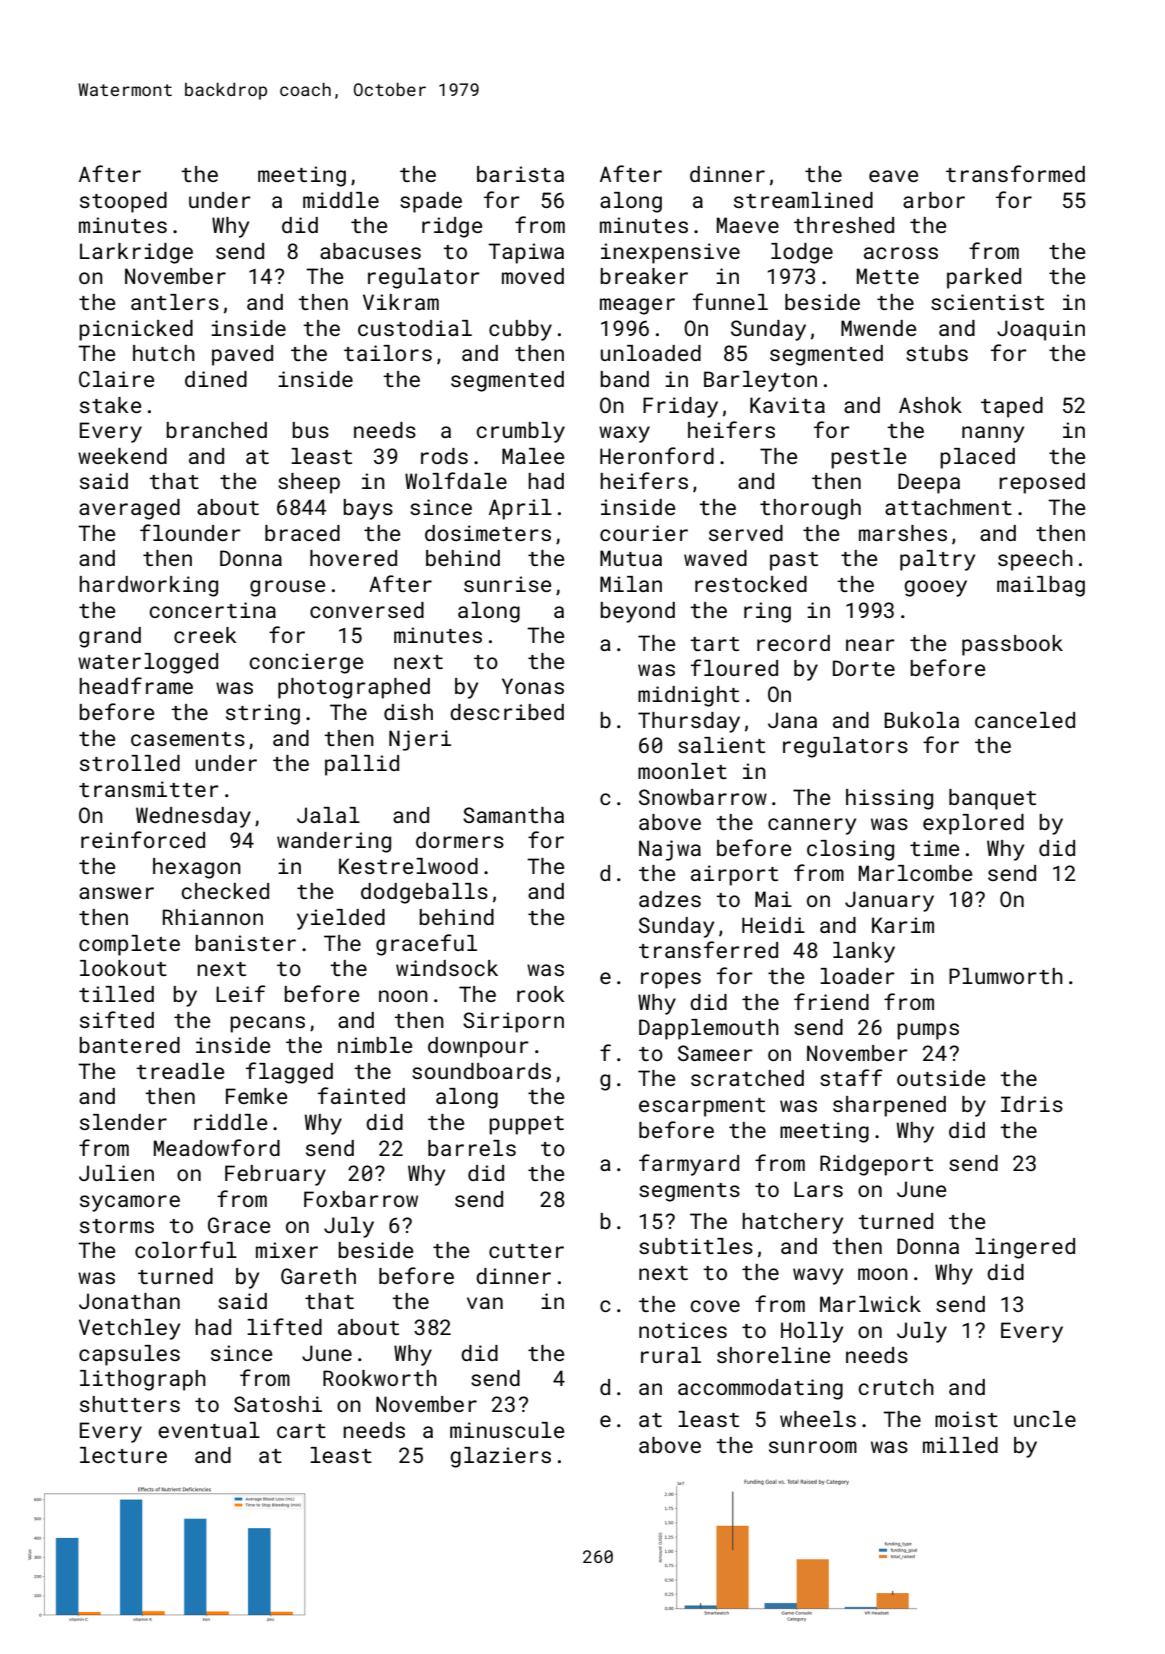 This page has height=1654, width=1165. I want to click on stooped, so click(123, 202).
